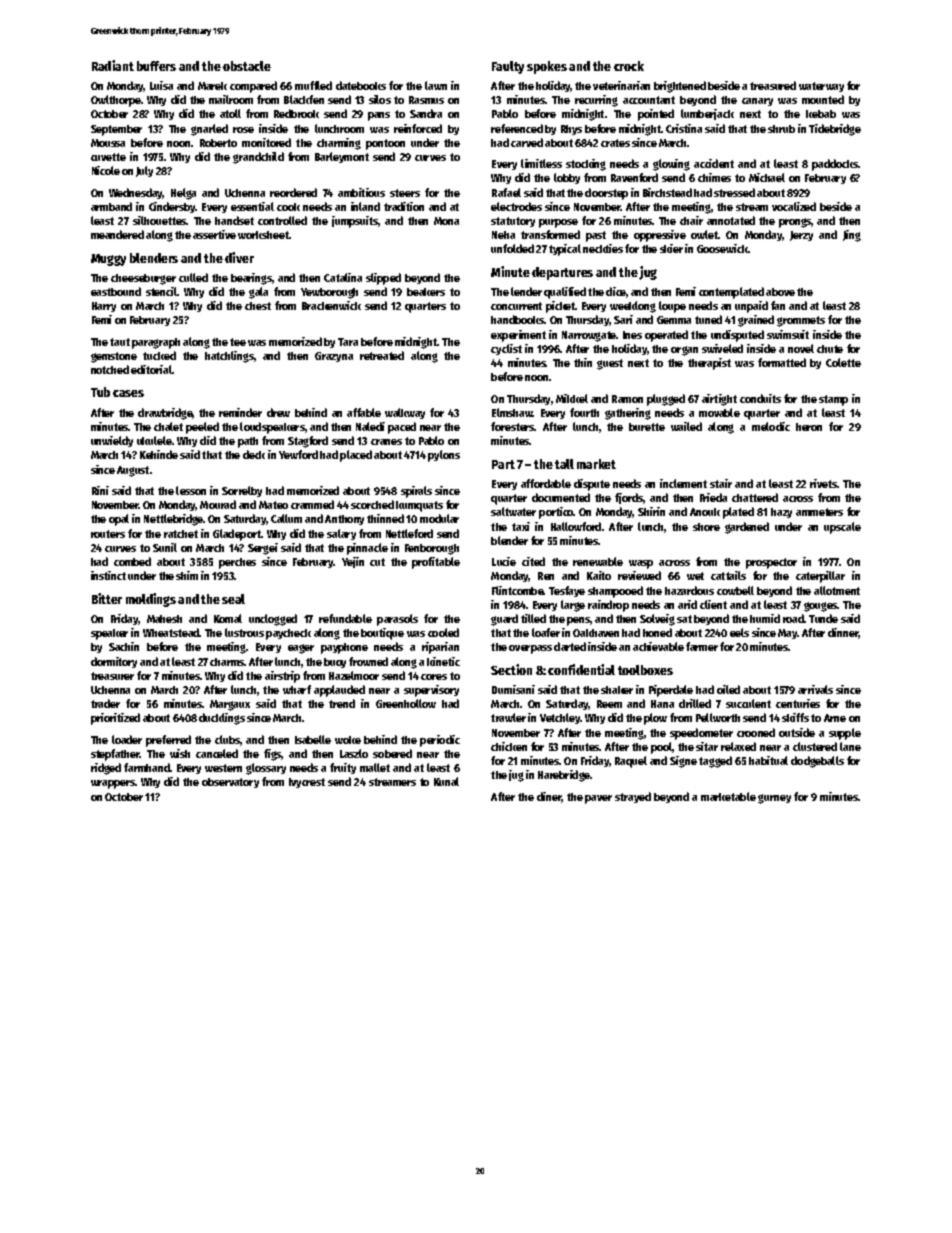 This page has width=952, height=1233. What do you see at coordinates (629, 66) in the page?
I see `crock` at bounding box center [629, 66].
